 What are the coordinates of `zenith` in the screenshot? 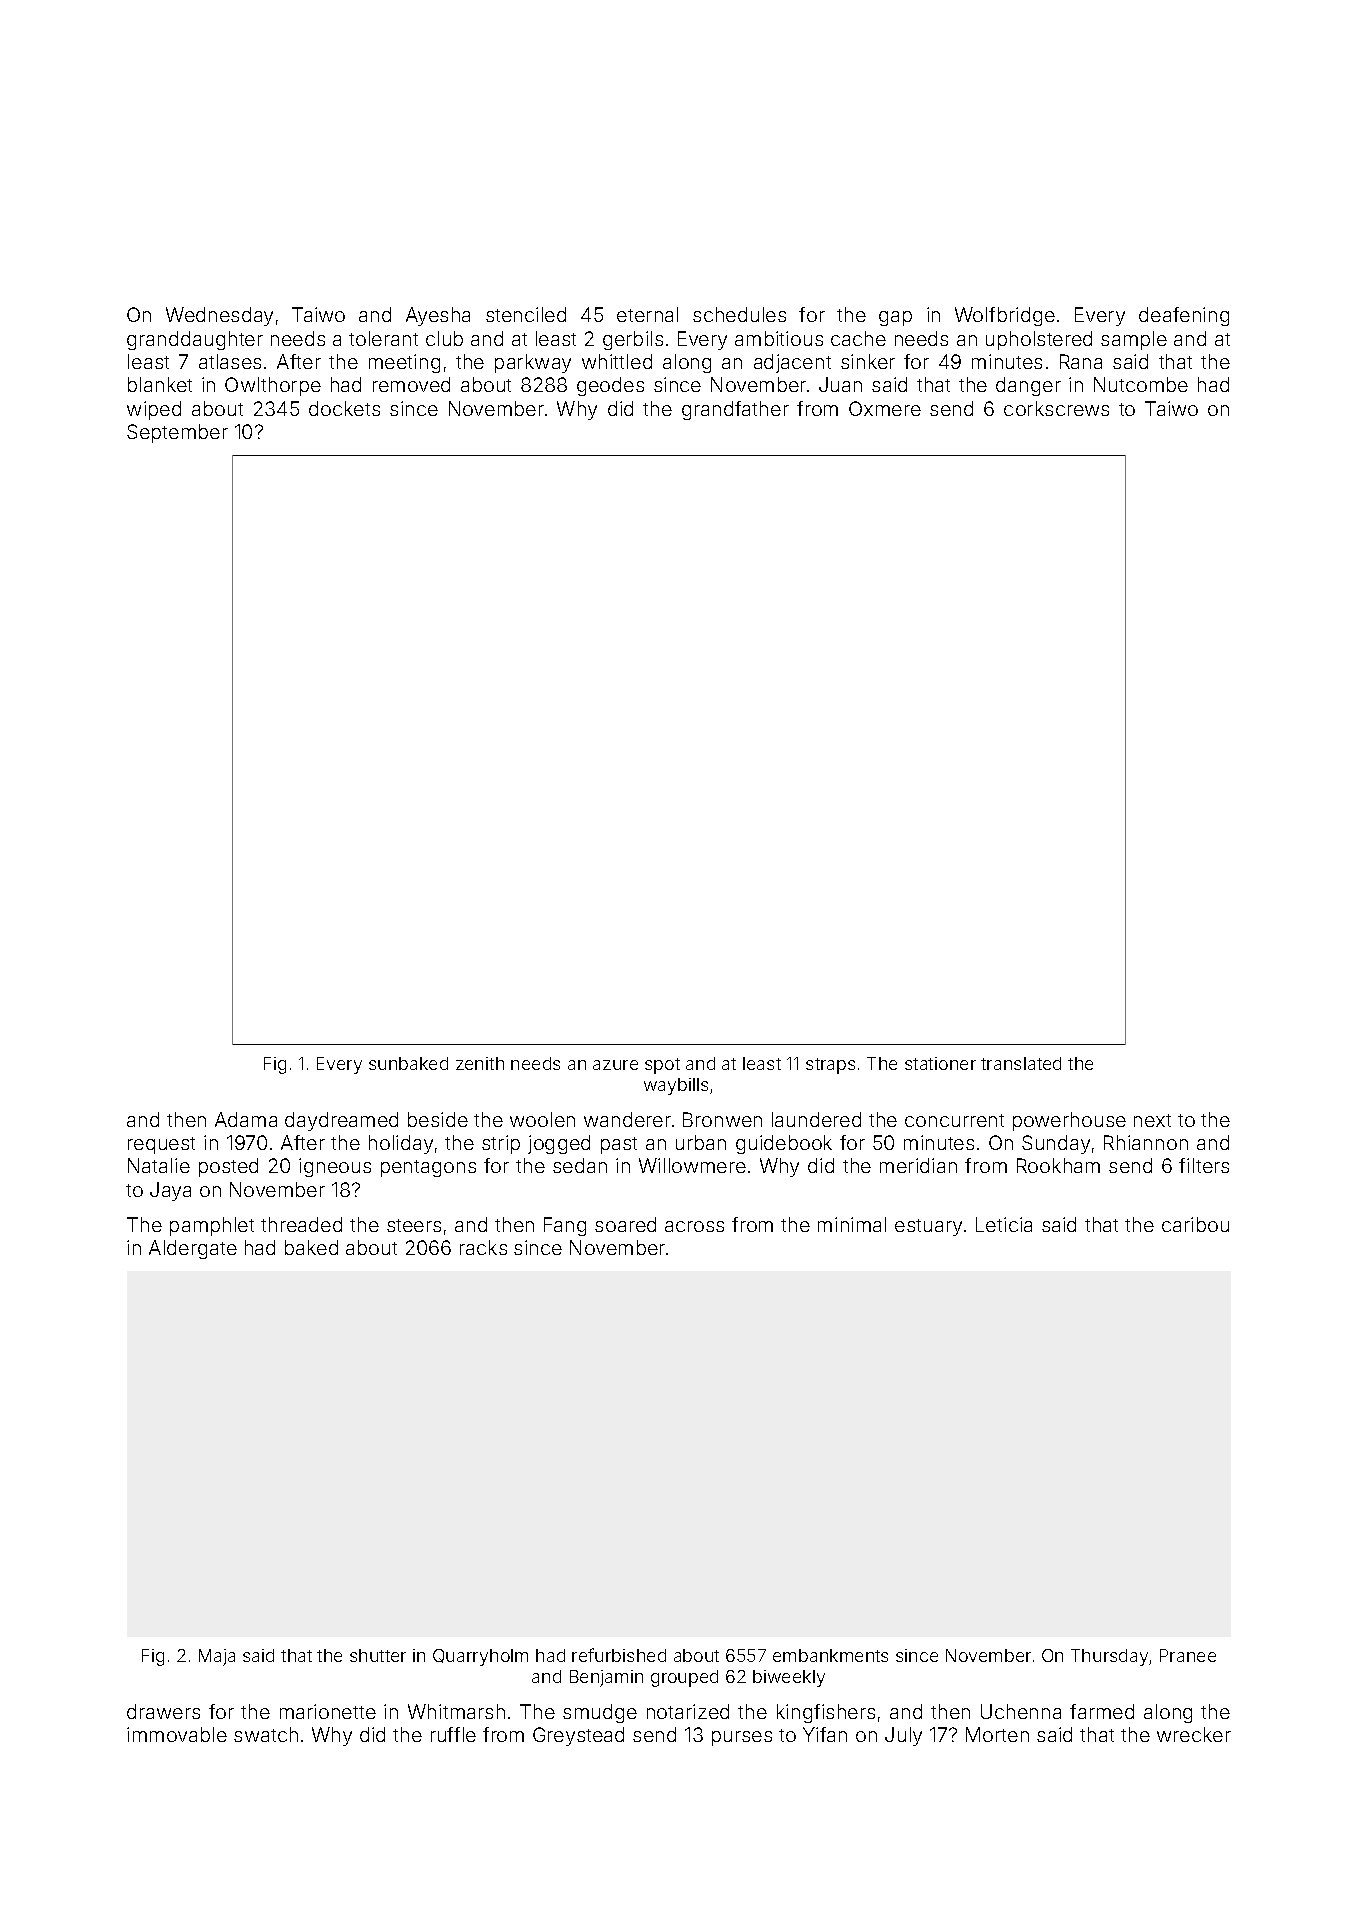 It's located at (480, 1063).
